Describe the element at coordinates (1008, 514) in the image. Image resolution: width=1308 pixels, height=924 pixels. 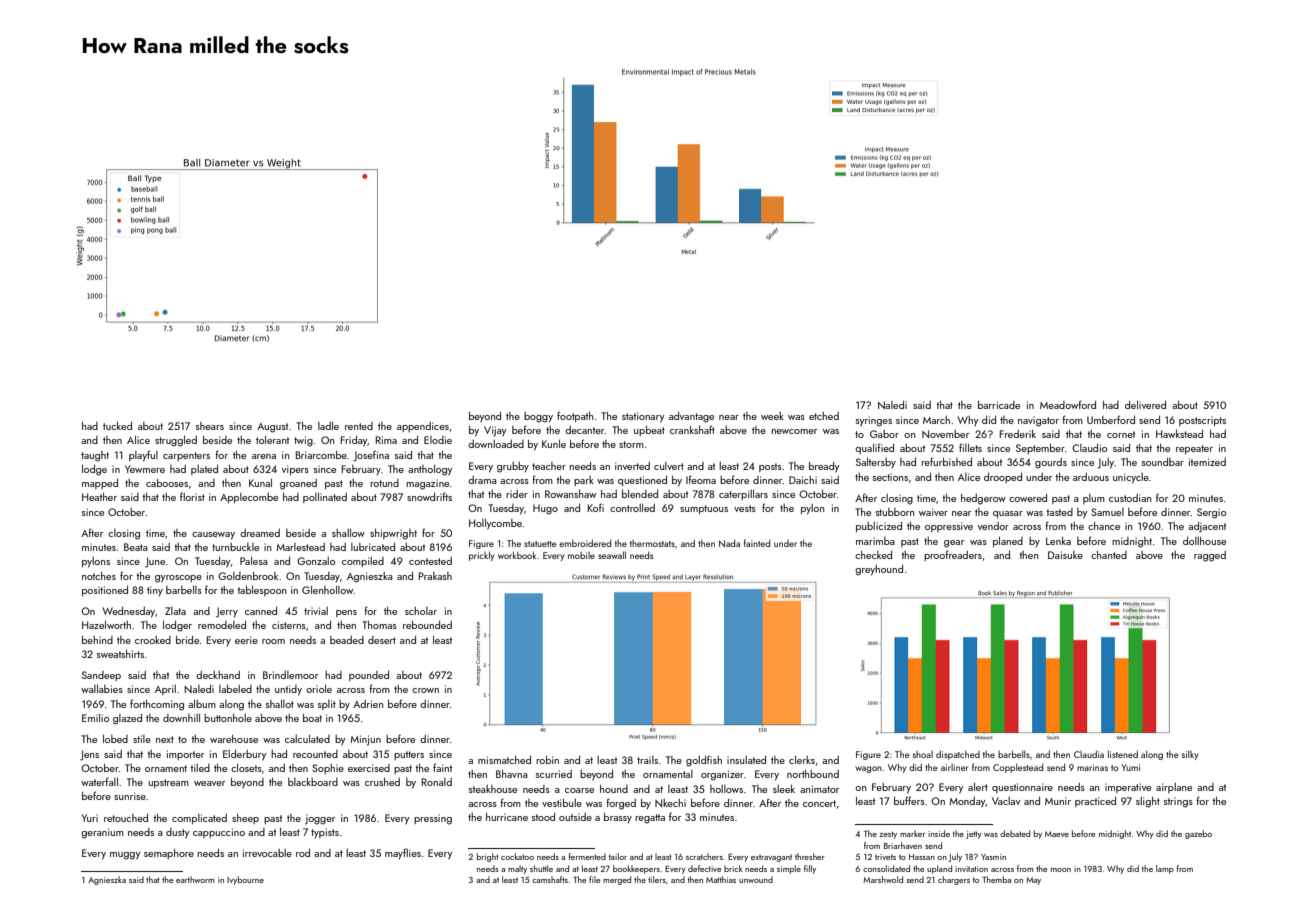
I see `quasar` at that location.
